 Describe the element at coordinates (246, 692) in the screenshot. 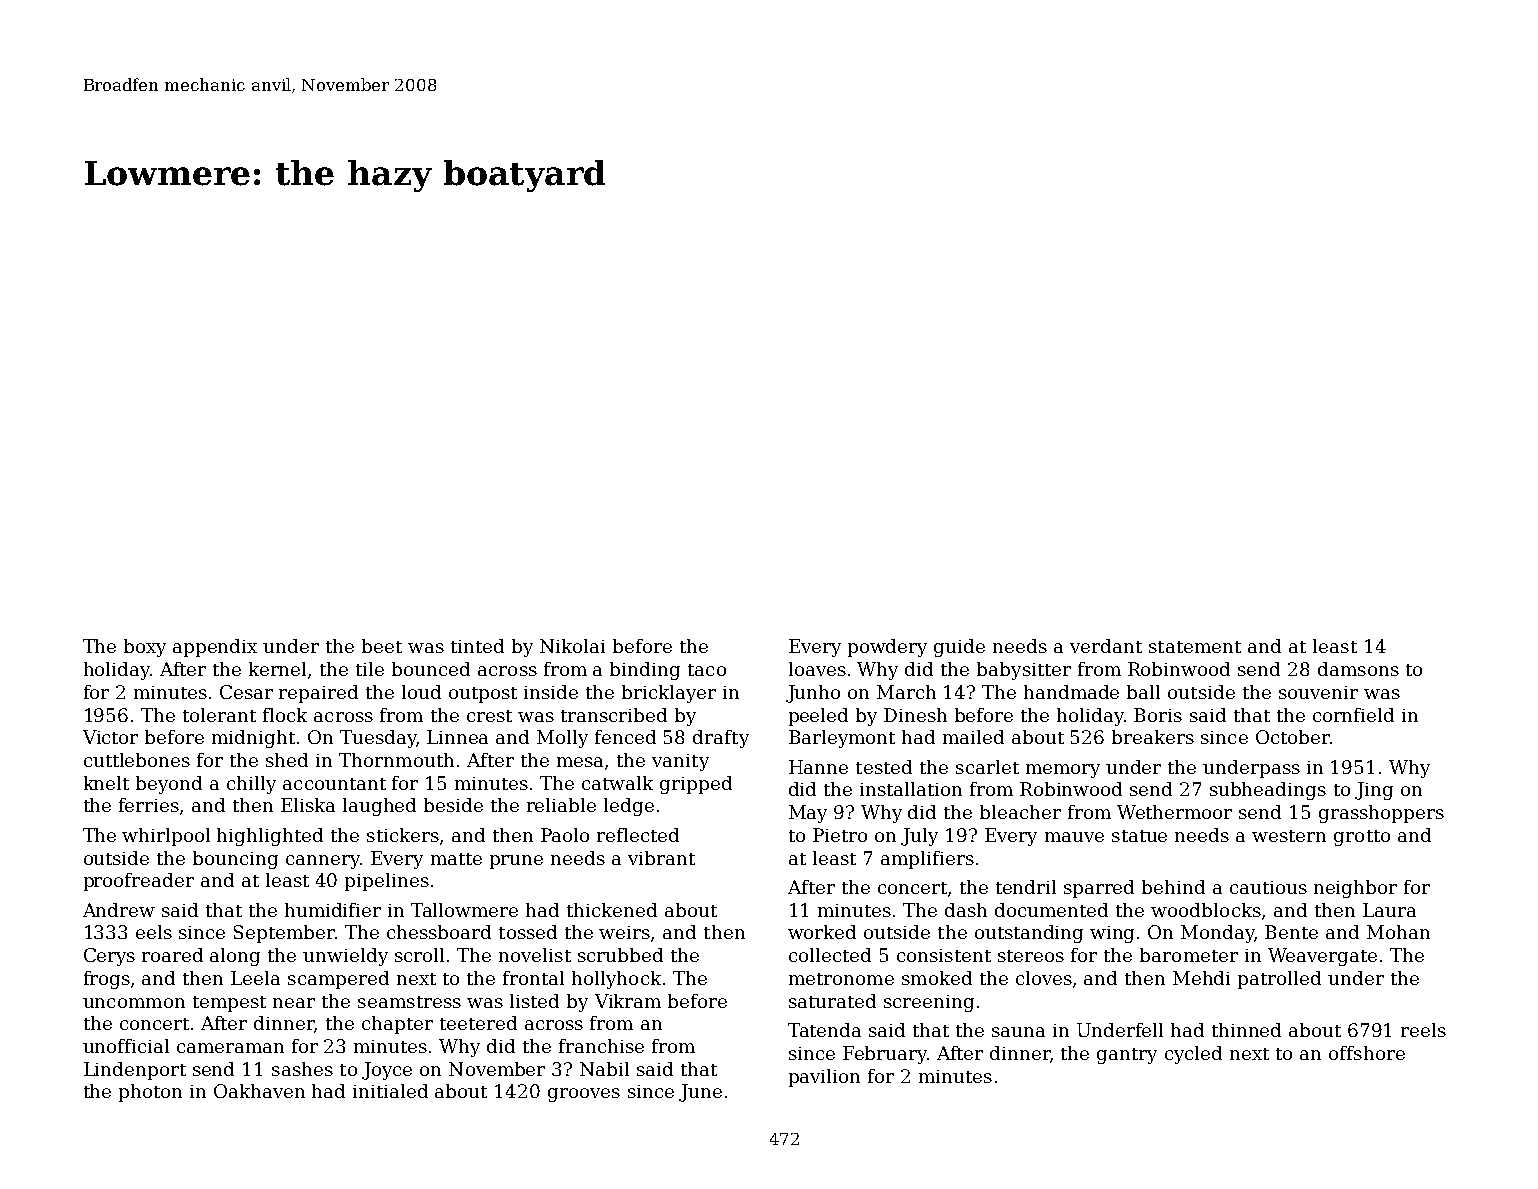

I see `Cesar` at that location.
